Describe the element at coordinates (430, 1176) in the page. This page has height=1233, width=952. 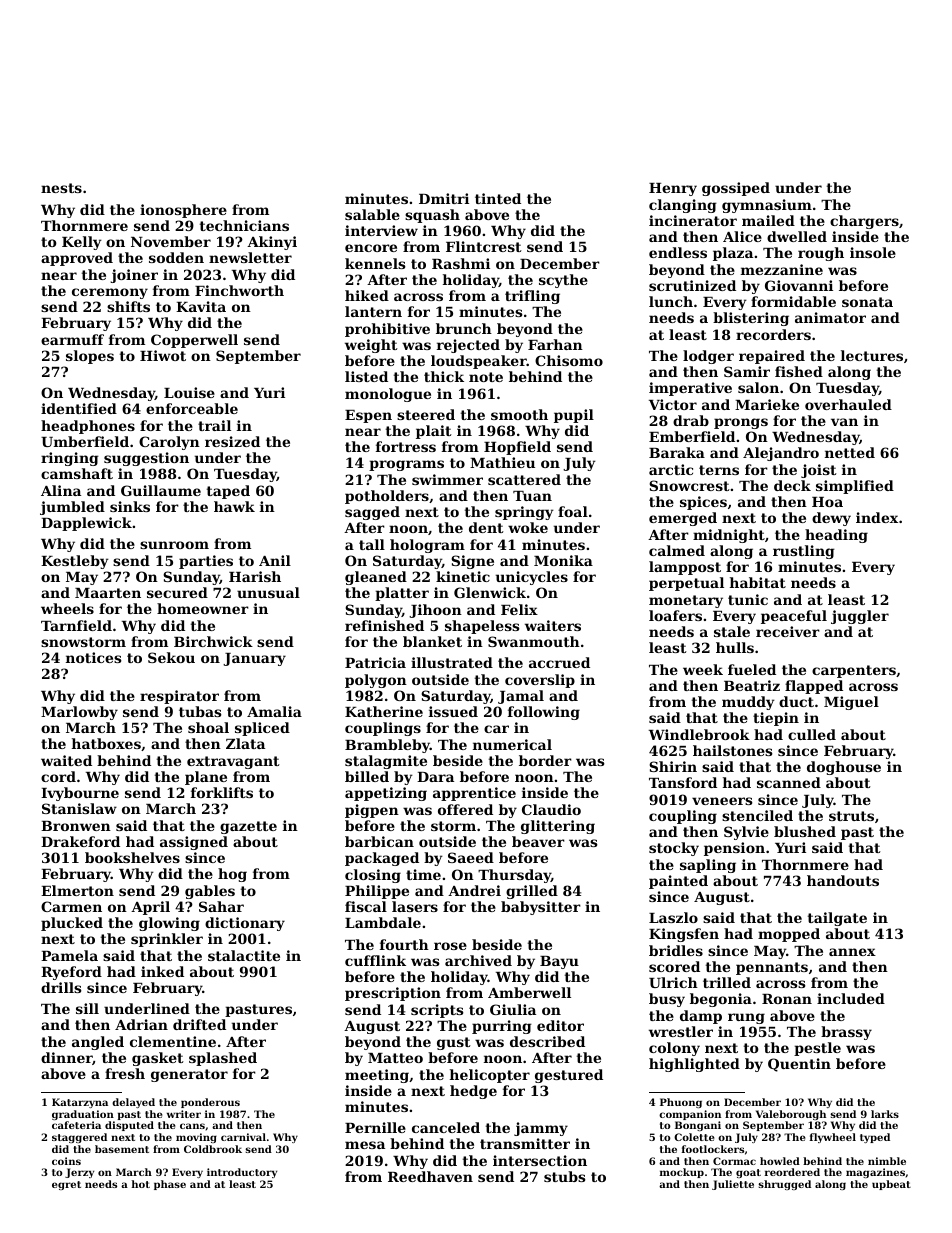
I see `Reedhaven` at that location.
